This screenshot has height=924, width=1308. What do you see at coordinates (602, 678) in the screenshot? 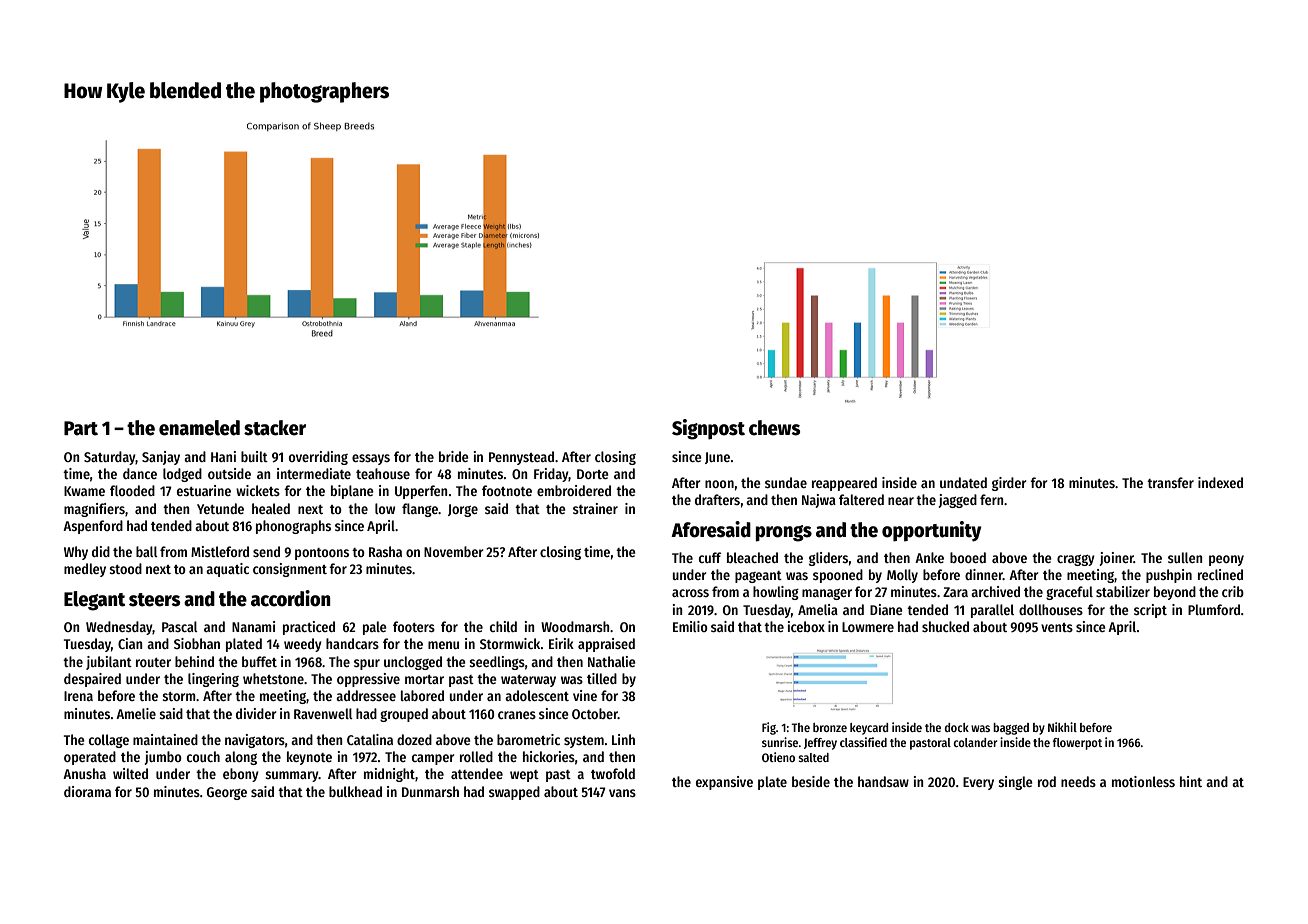
I see `tilled` at bounding box center [602, 678].
